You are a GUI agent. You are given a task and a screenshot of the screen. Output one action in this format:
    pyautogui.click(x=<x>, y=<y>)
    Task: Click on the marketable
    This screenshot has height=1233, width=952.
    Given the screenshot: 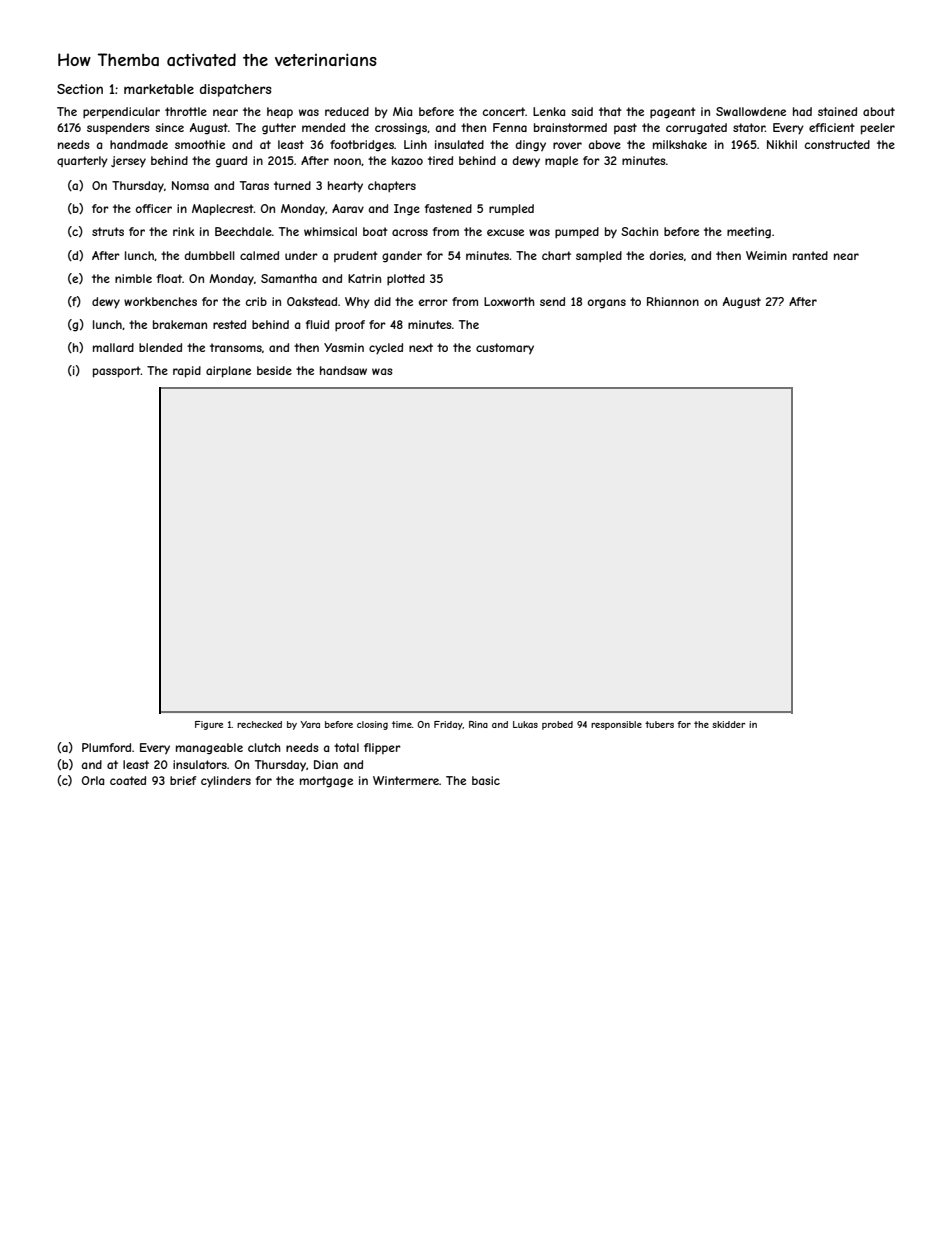 What is the action you would take?
    pyautogui.click(x=159, y=89)
